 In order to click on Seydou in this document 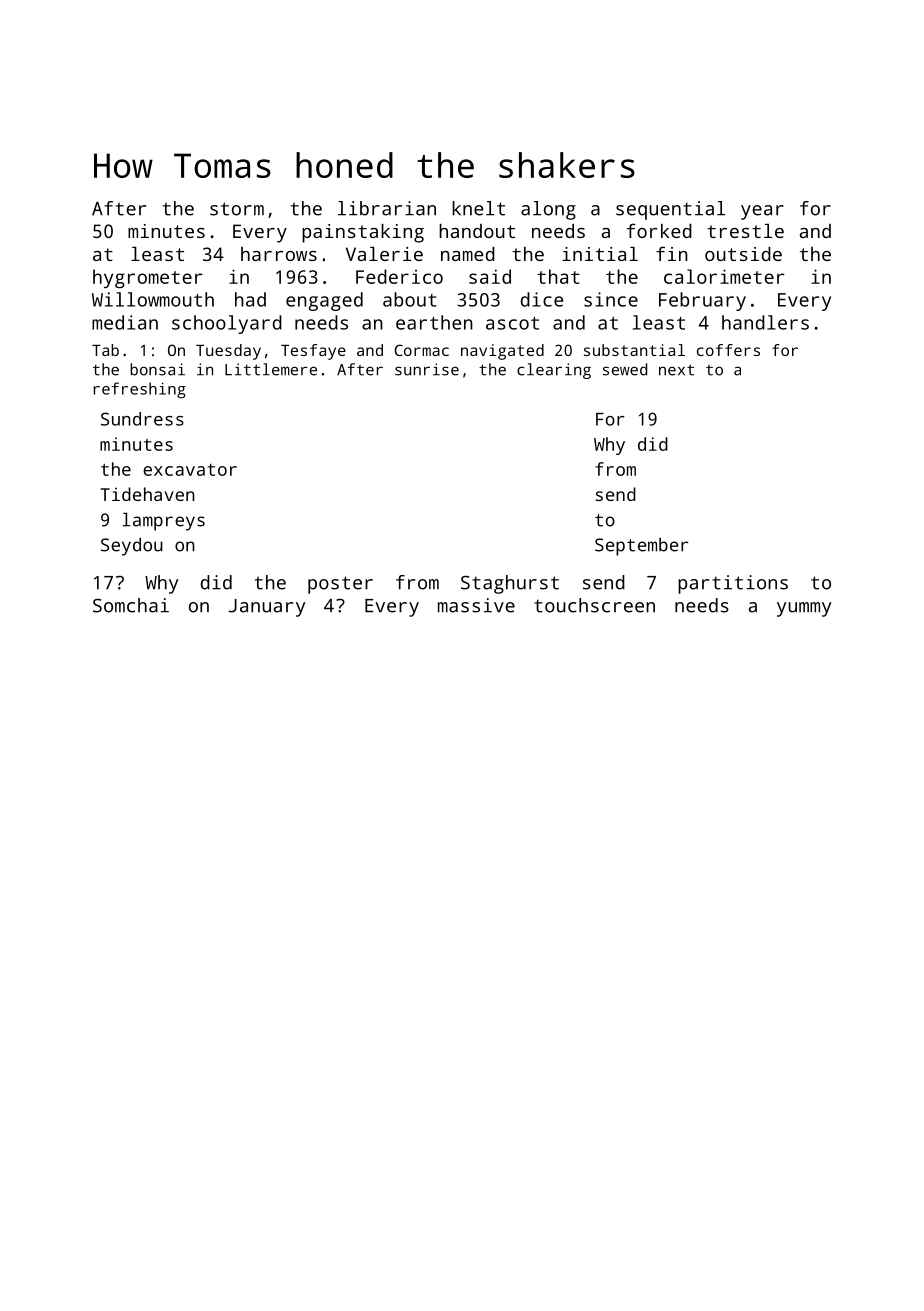, I will do `click(132, 546)`.
